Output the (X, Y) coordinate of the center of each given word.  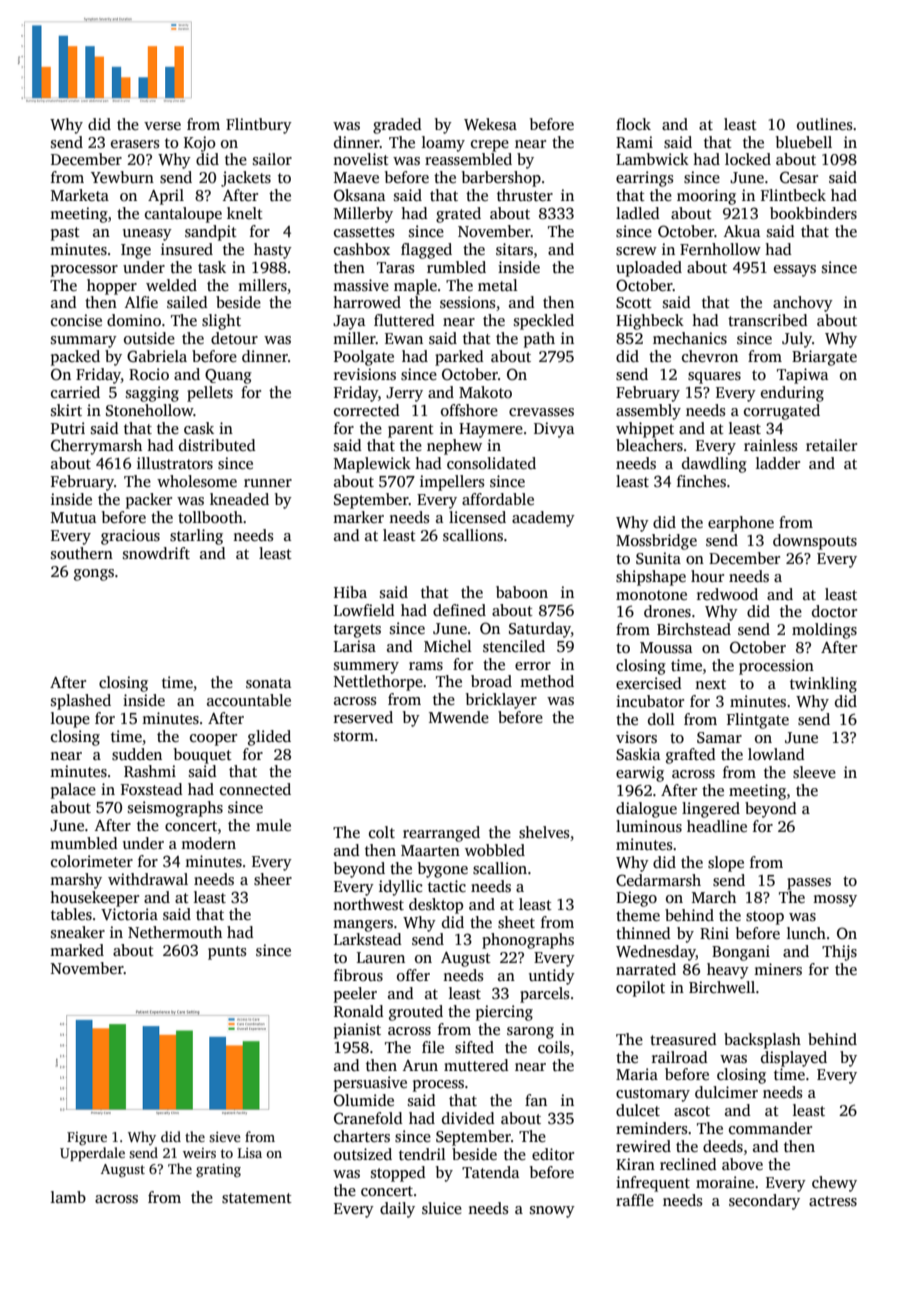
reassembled (468, 159)
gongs (94, 575)
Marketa (80, 195)
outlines (825, 124)
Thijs (839, 953)
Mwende (459, 717)
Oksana (359, 195)
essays (795, 271)
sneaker (78, 932)
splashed (81, 702)
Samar (719, 738)
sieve (225, 1137)
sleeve (814, 772)
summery (366, 668)
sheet (516, 922)
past (65, 234)
